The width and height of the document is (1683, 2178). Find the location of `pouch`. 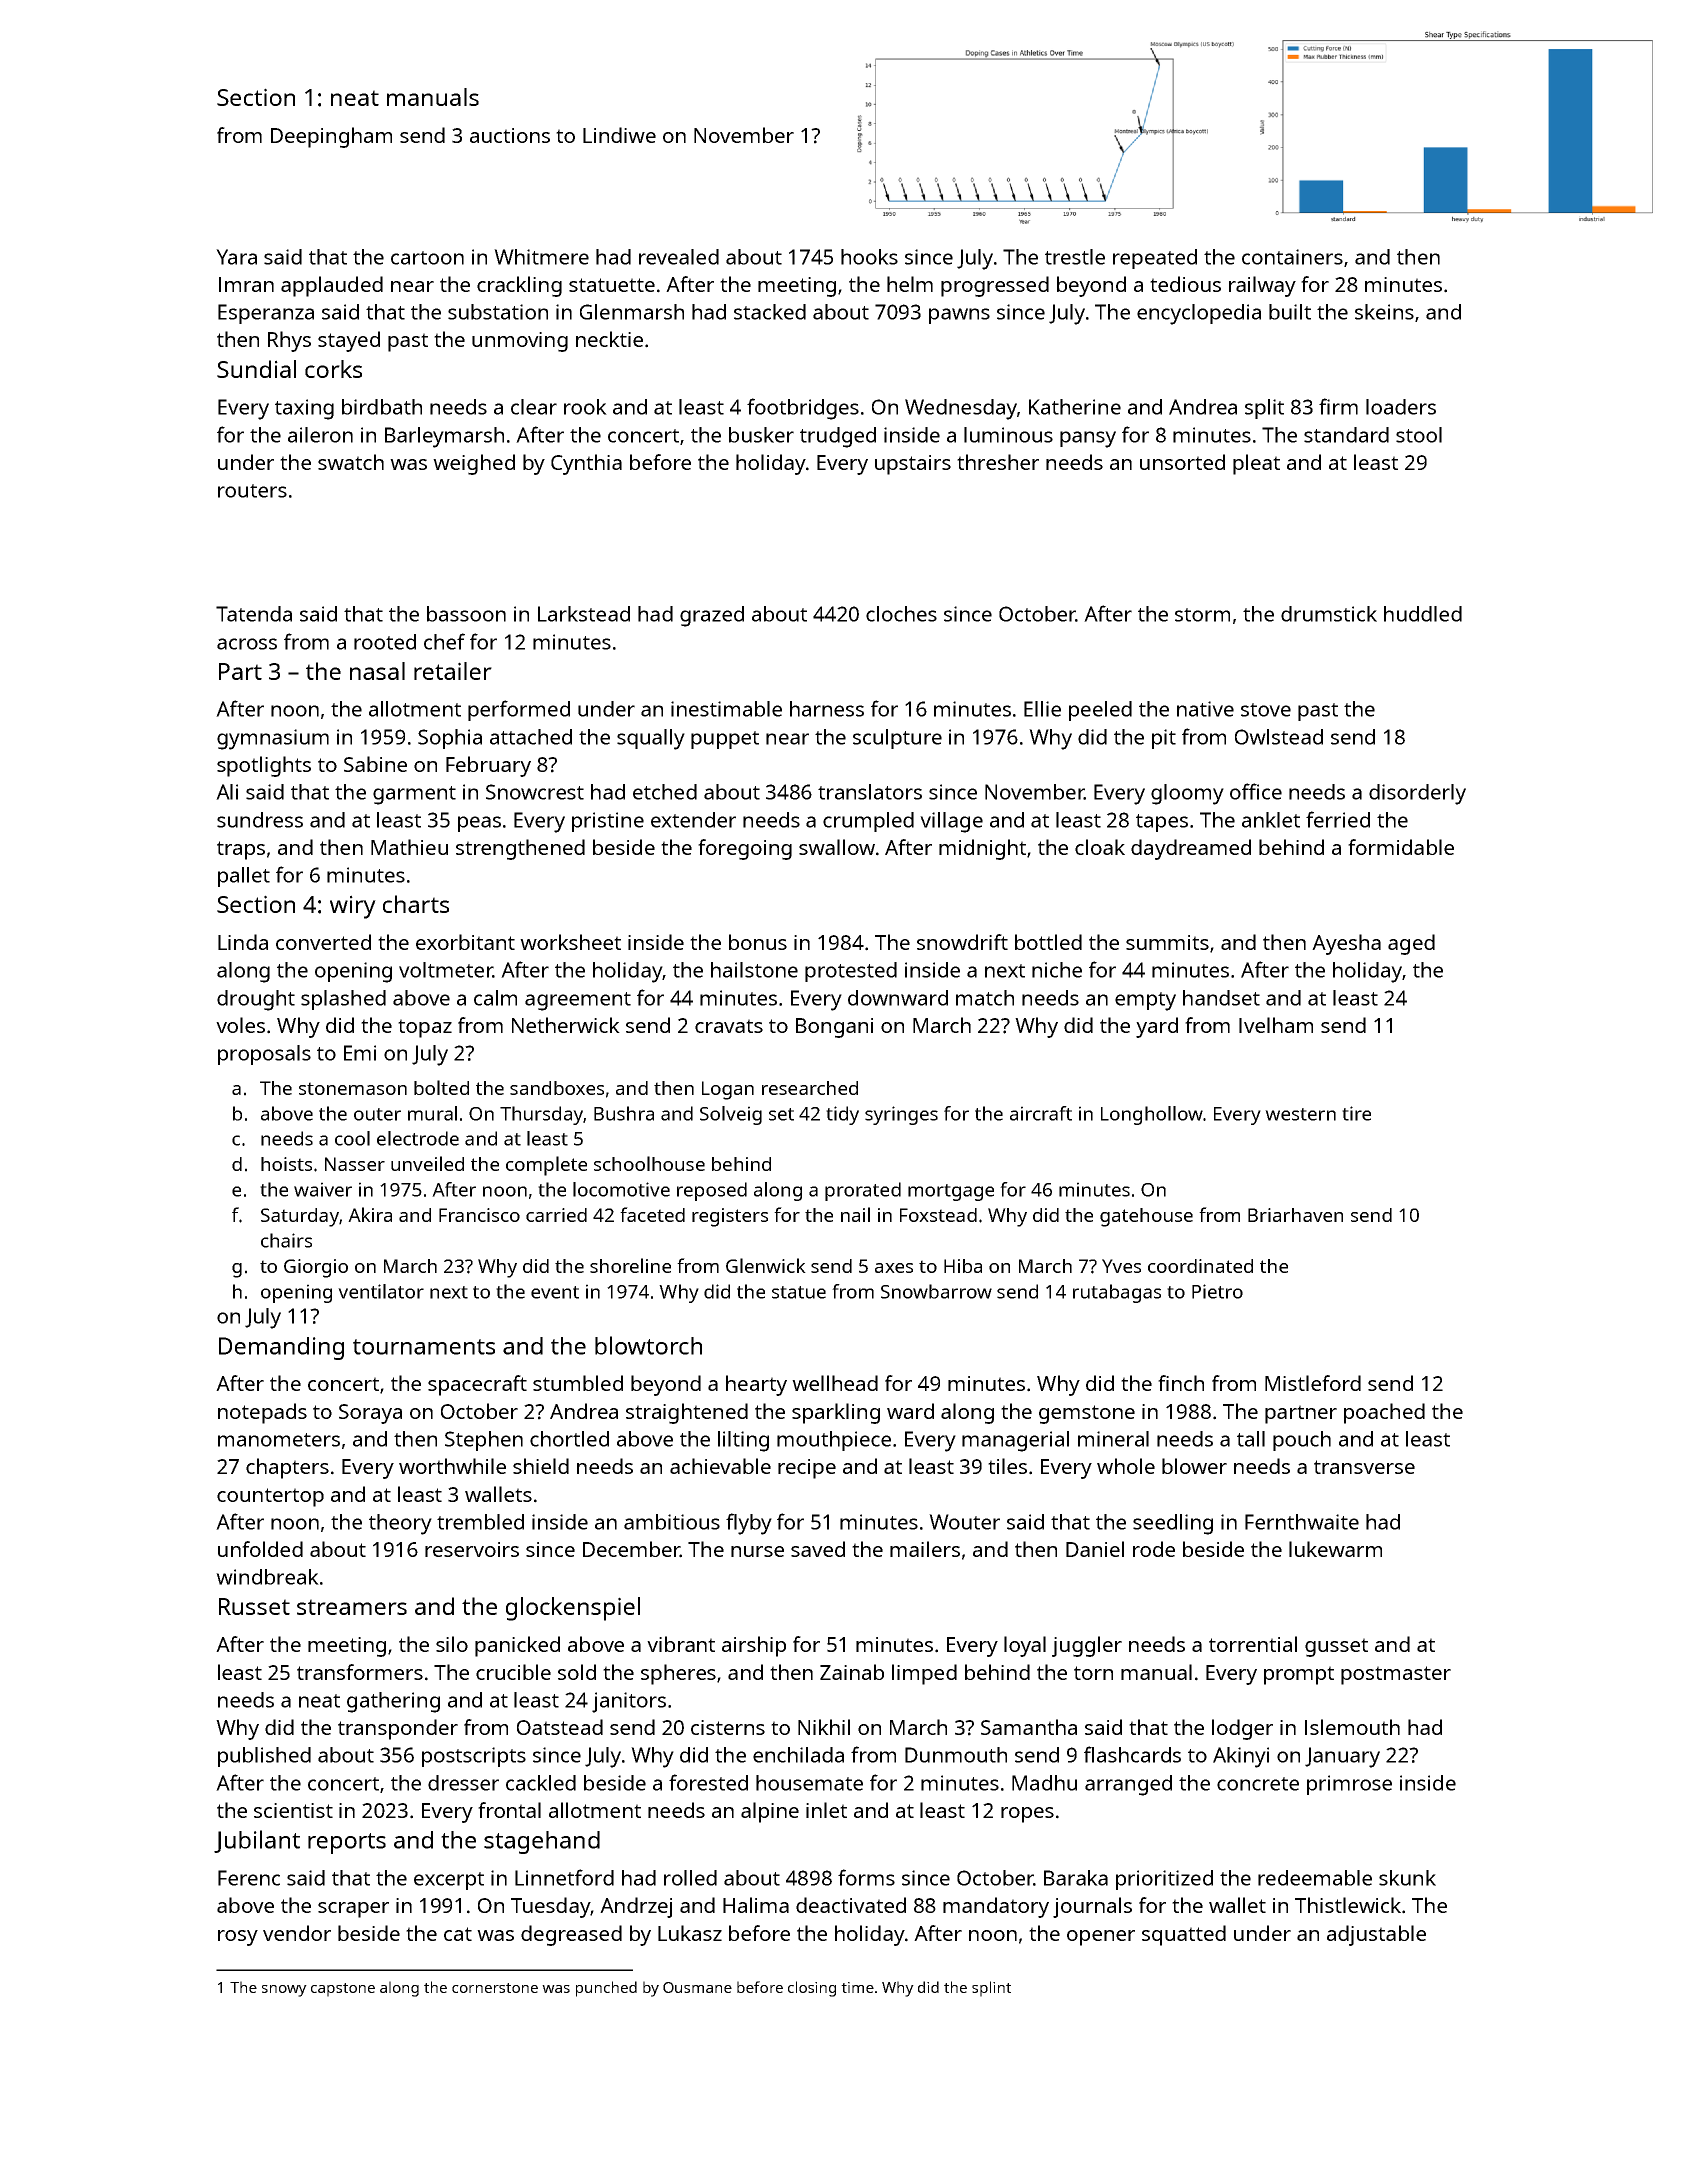

pouch is located at coordinates (1302, 1441).
